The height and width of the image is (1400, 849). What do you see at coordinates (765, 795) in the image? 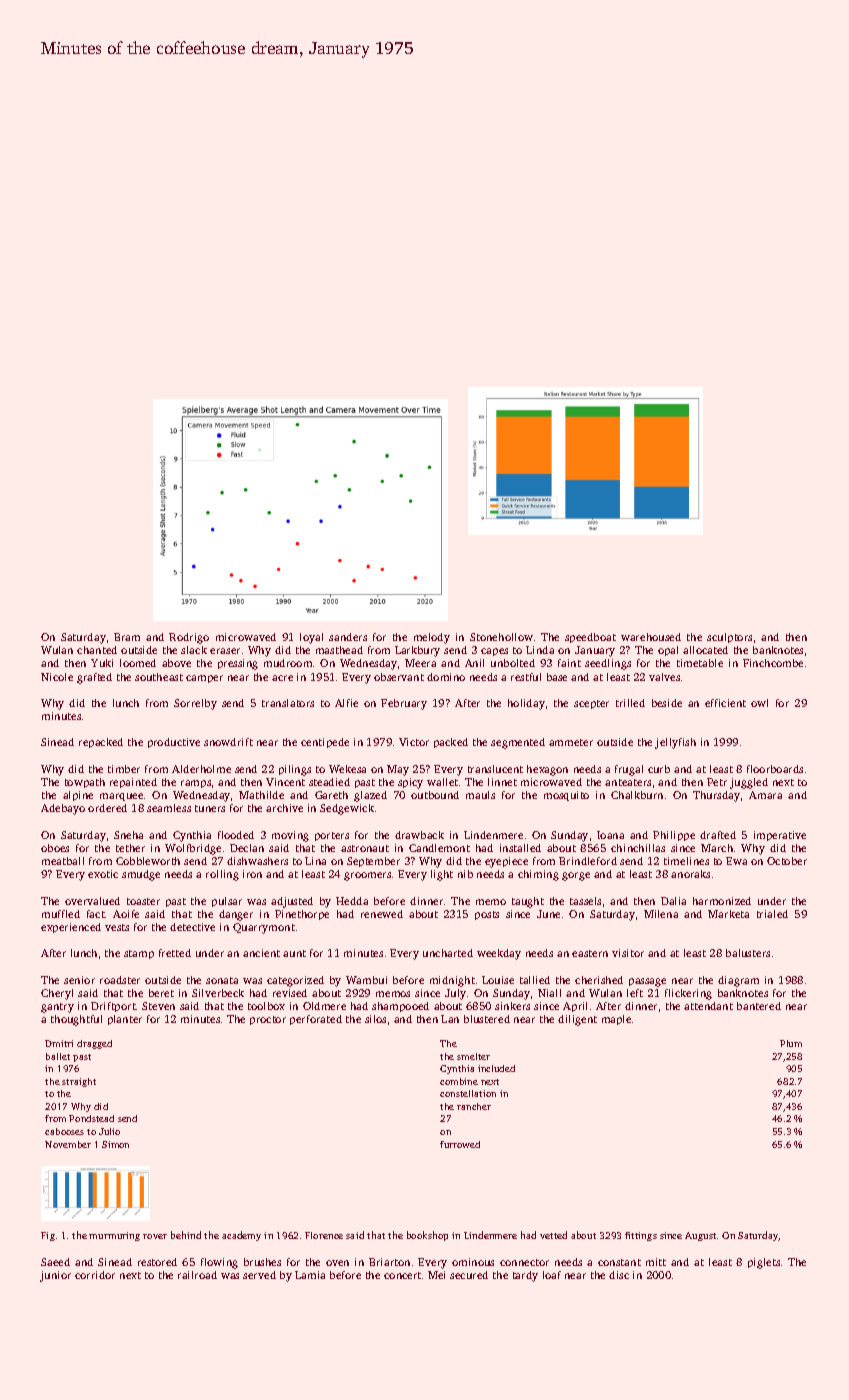
I see `Amara` at bounding box center [765, 795].
